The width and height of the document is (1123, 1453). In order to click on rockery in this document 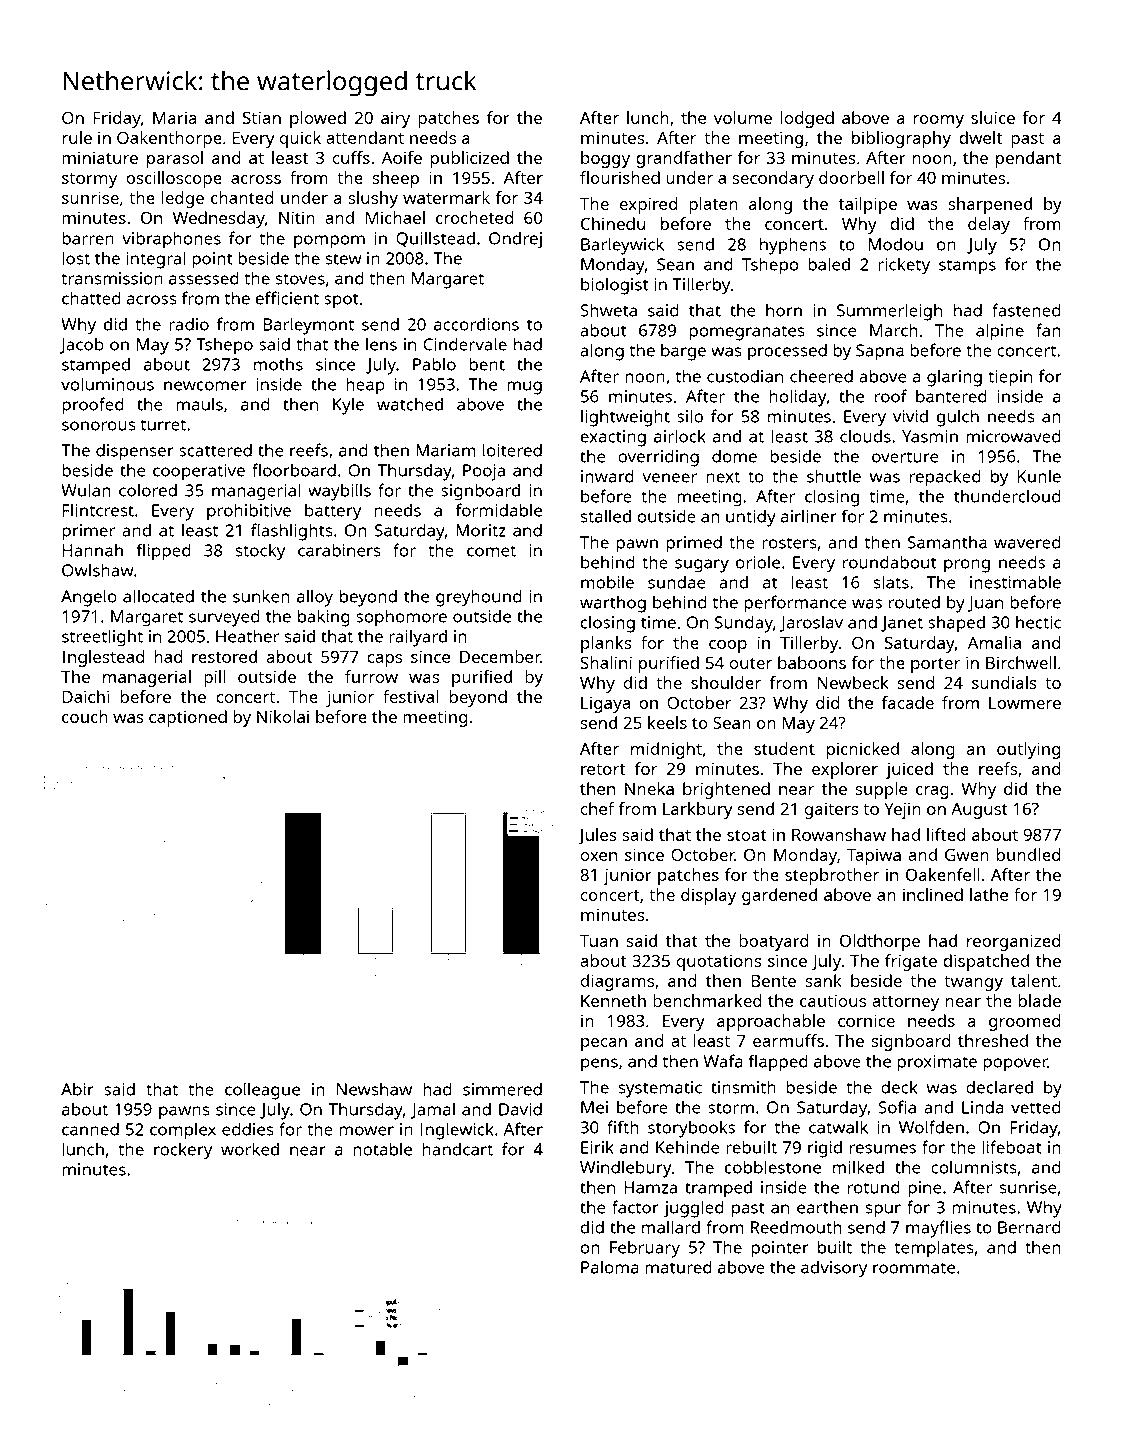, I will do `click(183, 1151)`.
